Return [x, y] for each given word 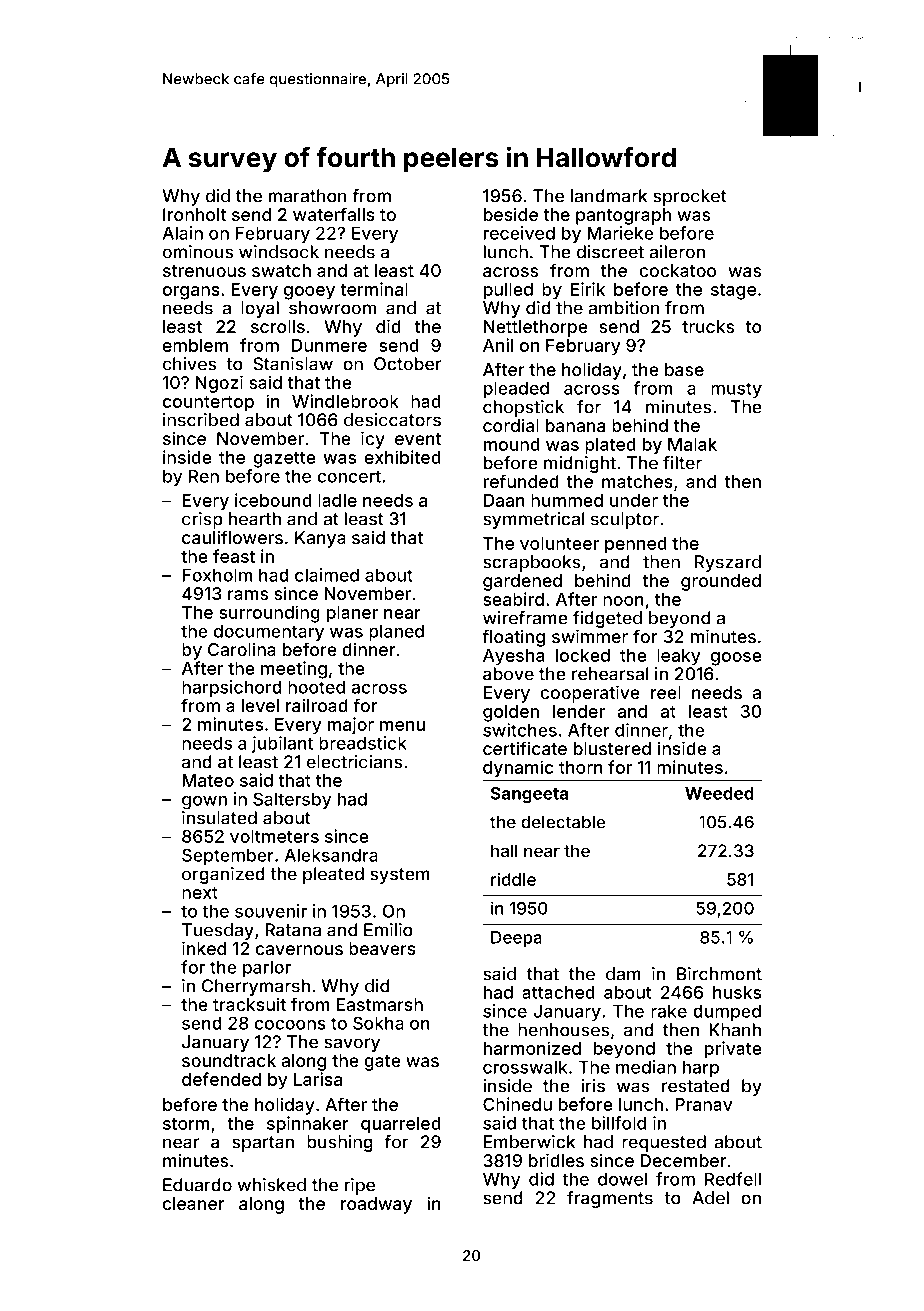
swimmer [590, 636]
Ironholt [194, 214]
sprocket [690, 197]
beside [511, 214]
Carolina [242, 649]
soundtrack [229, 1060]
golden [511, 713]
